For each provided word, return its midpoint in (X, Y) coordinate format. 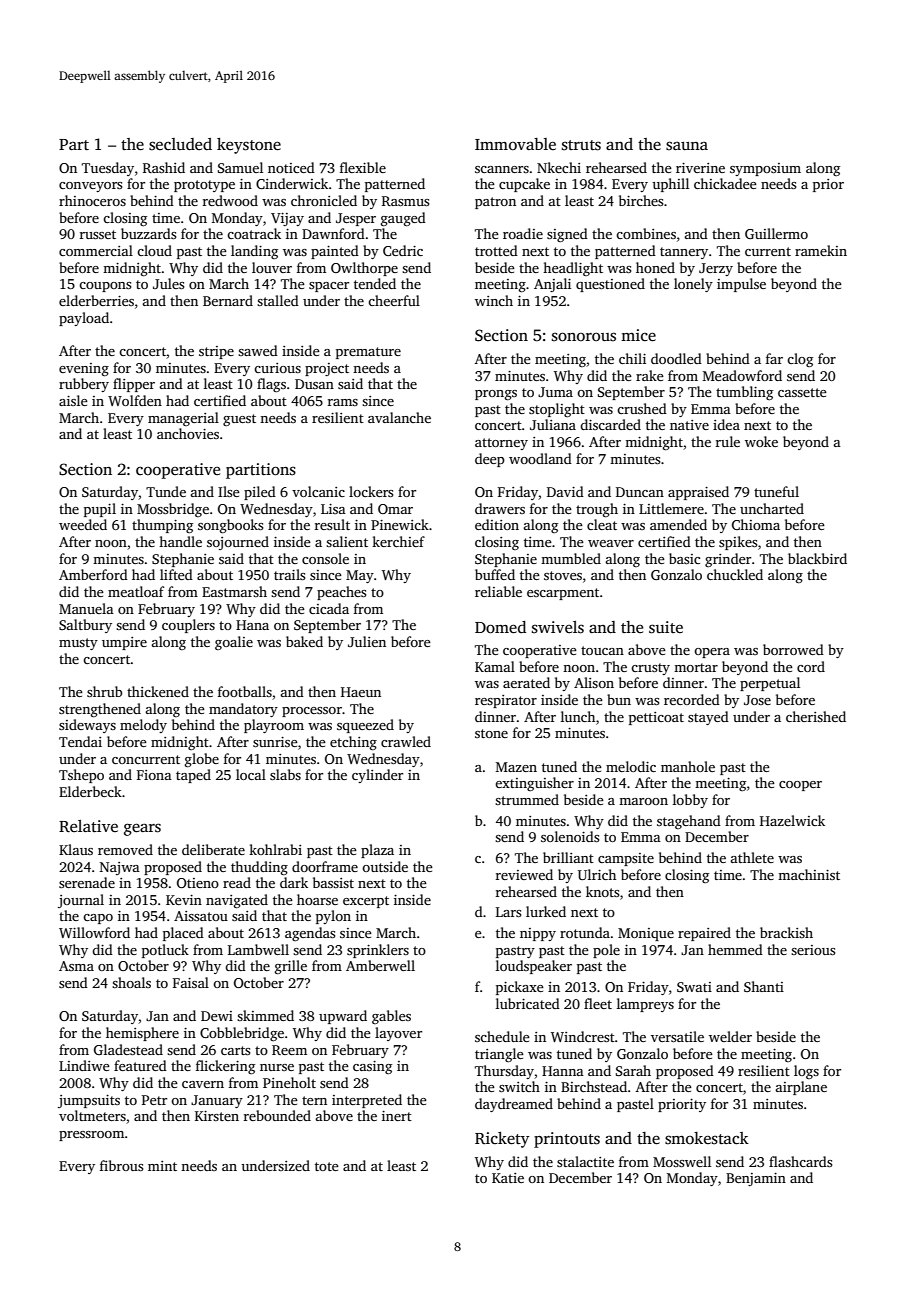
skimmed (265, 1015)
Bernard (228, 300)
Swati (694, 987)
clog (800, 360)
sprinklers (378, 951)
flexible (363, 167)
